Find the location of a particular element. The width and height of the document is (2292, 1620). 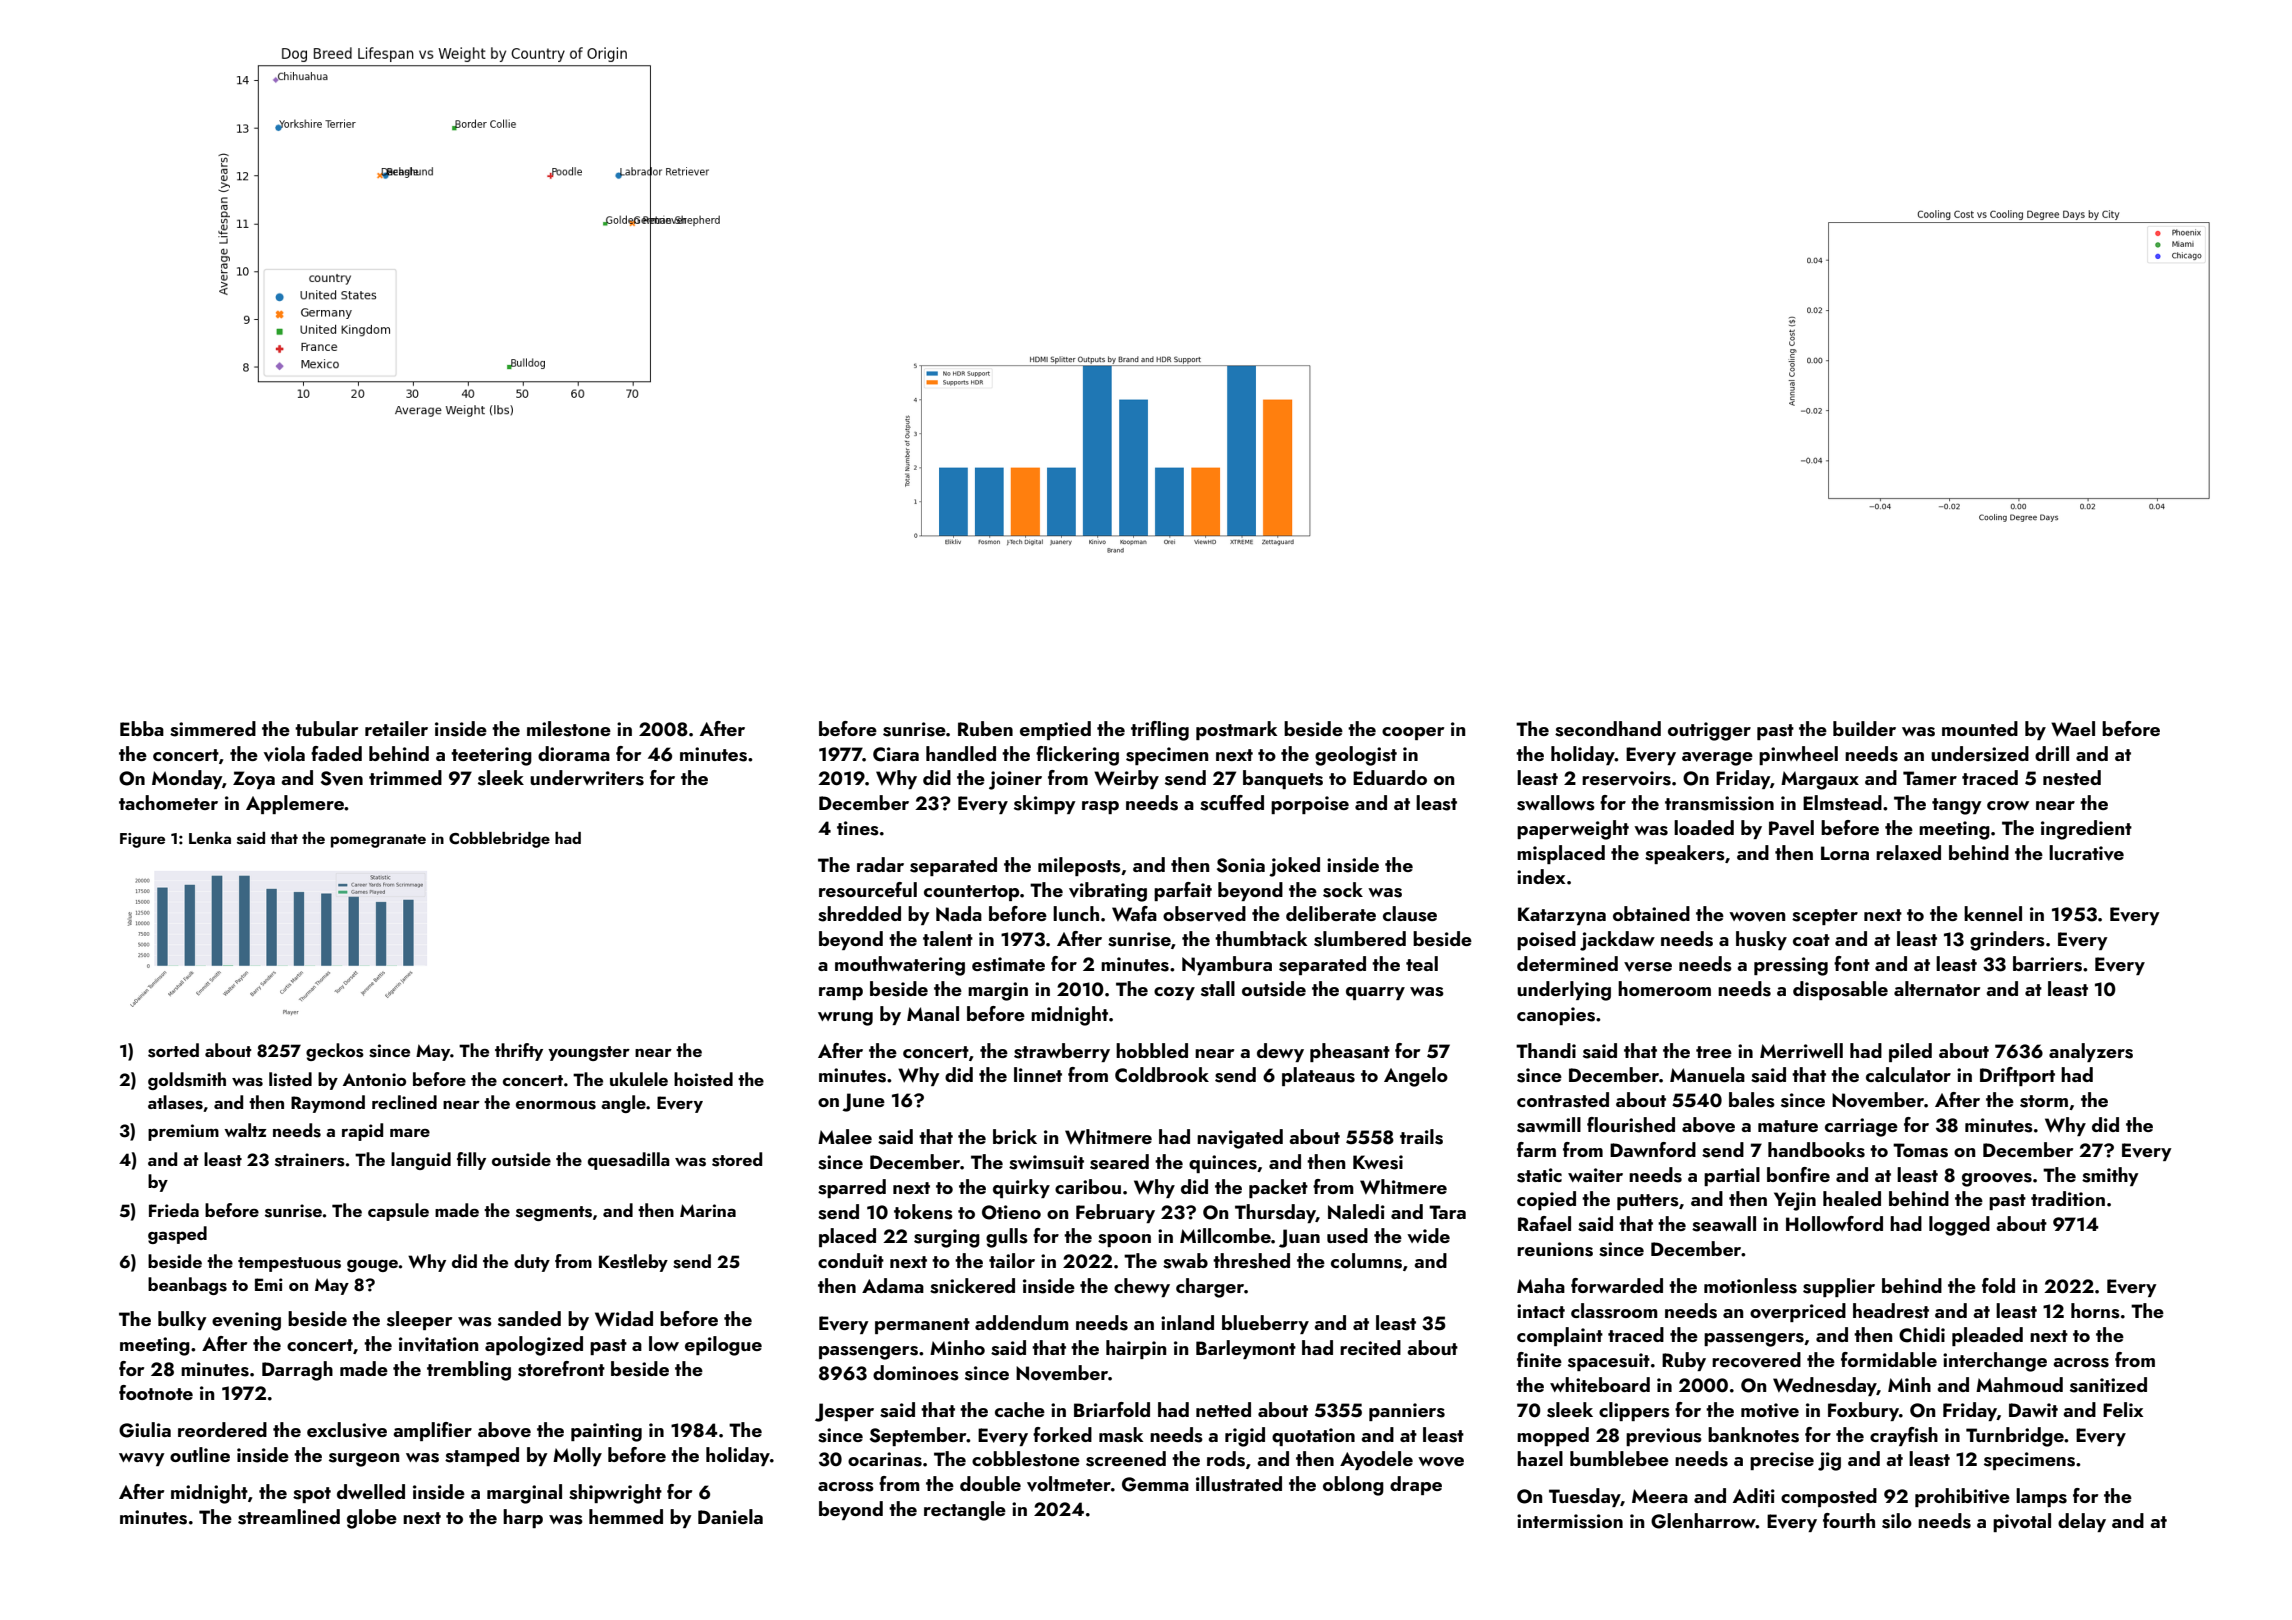

Darragh is located at coordinates (297, 1371).
